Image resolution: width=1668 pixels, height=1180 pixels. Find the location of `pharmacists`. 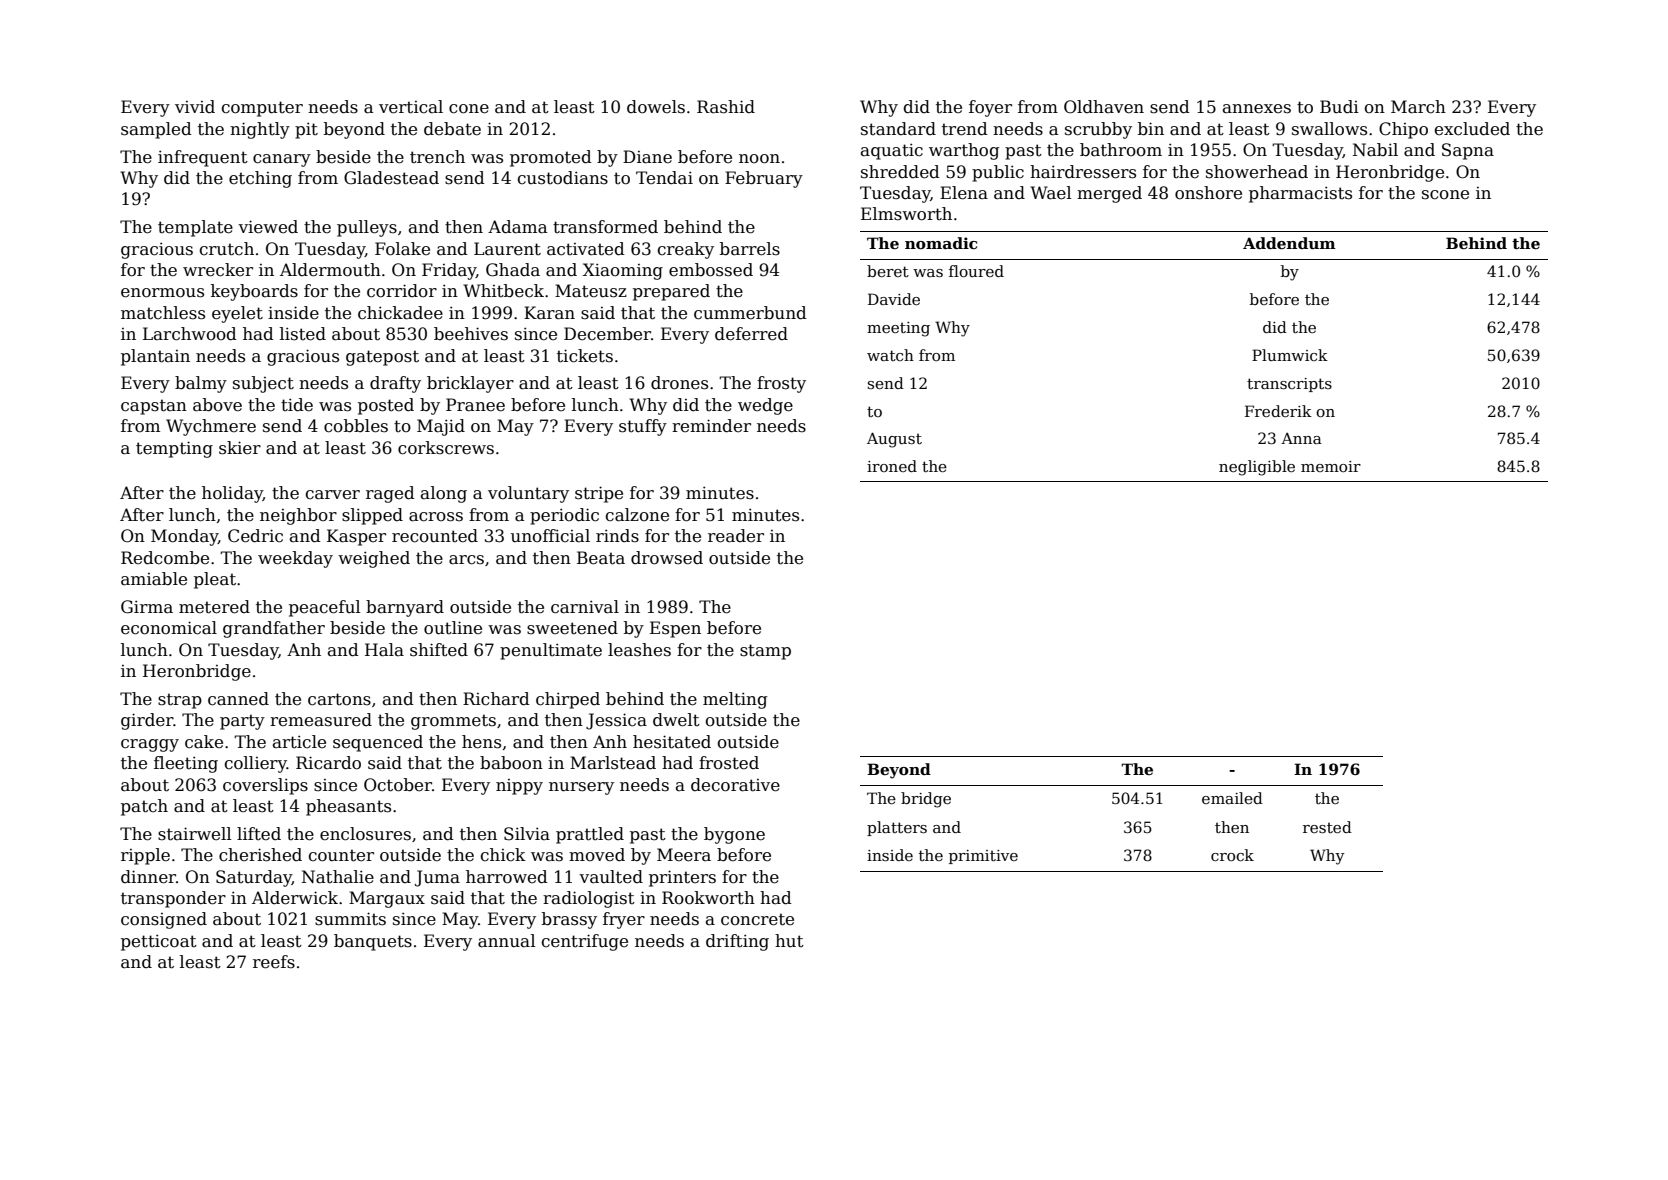

pharmacists is located at coordinates (1300, 194).
